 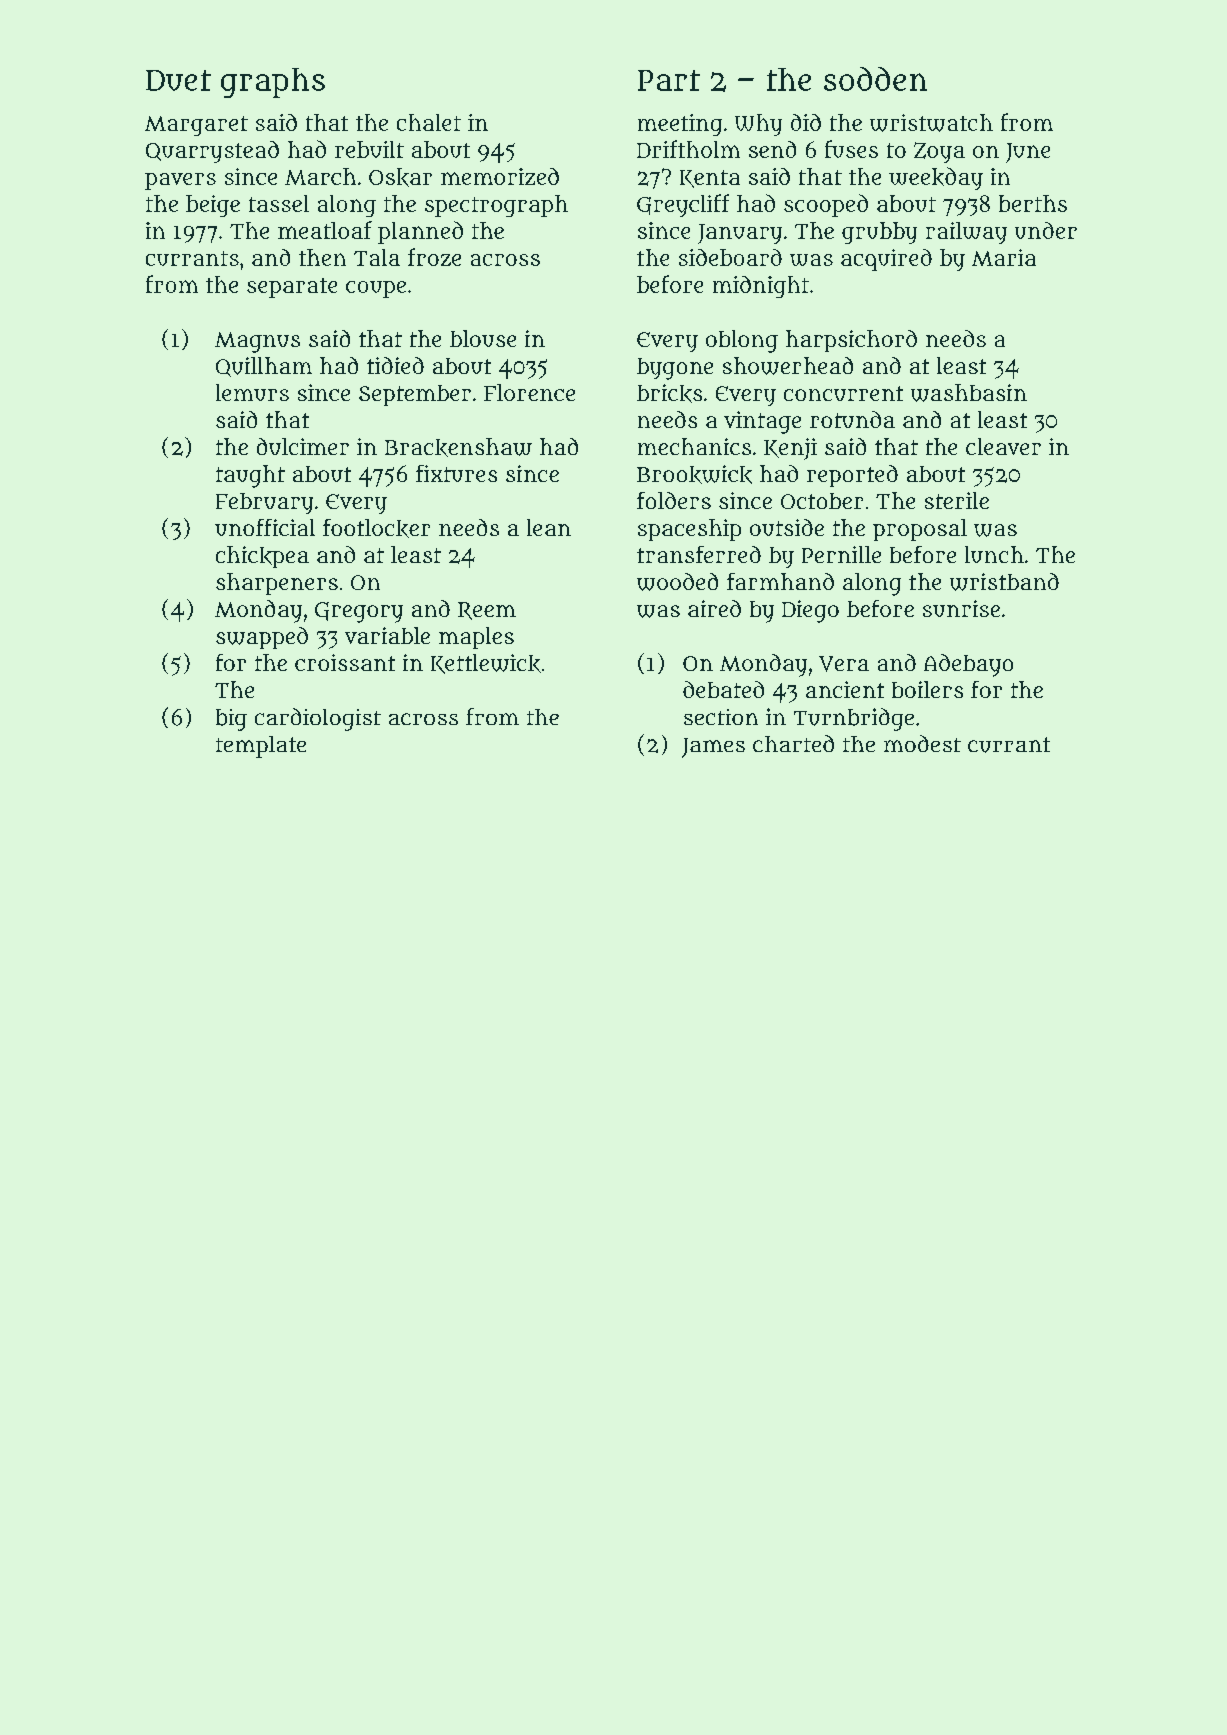 What do you see at coordinates (852, 476) in the screenshot?
I see `reported` at bounding box center [852, 476].
